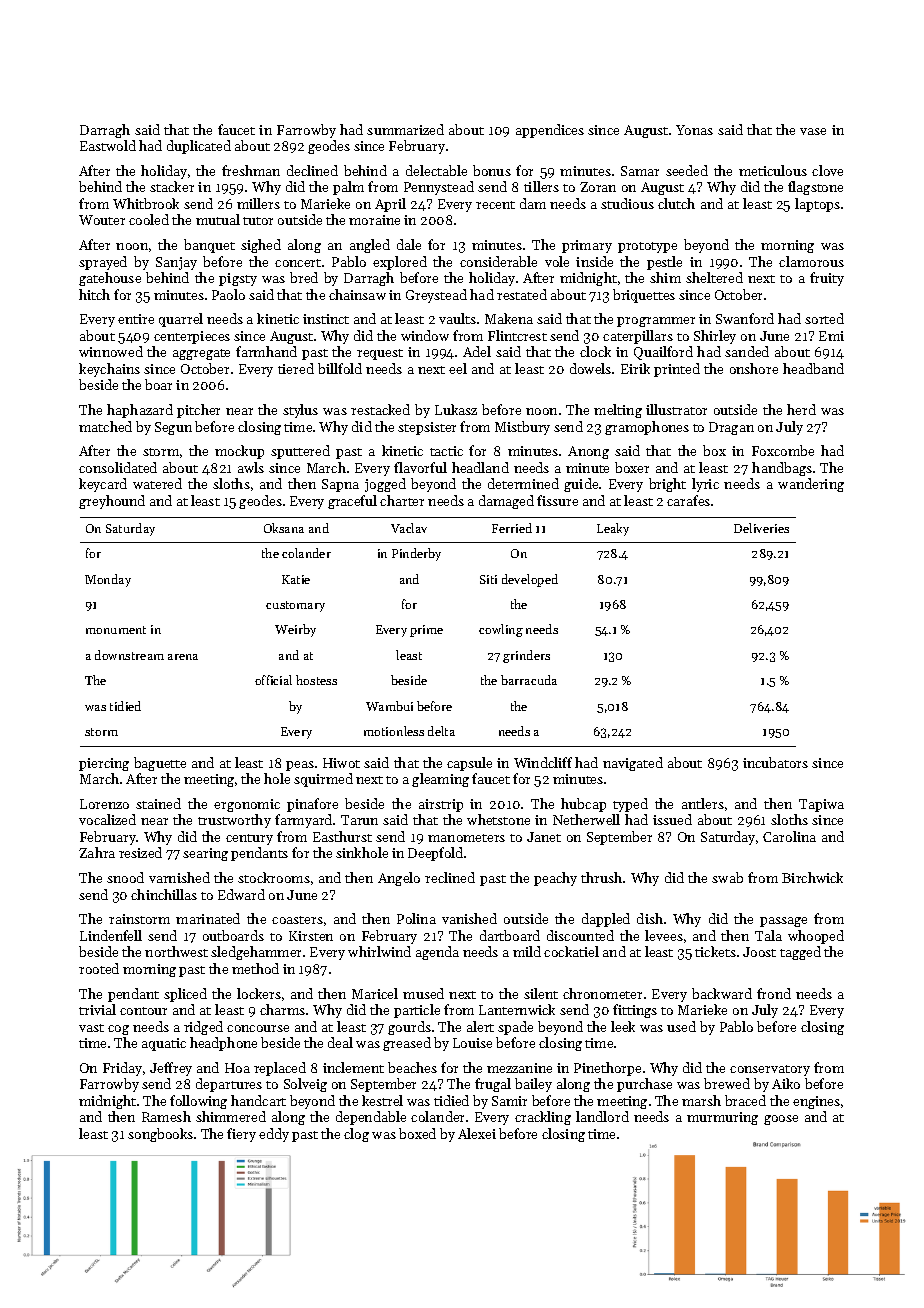  What do you see at coordinates (146, 203) in the screenshot?
I see `Whitbrook` at bounding box center [146, 203].
